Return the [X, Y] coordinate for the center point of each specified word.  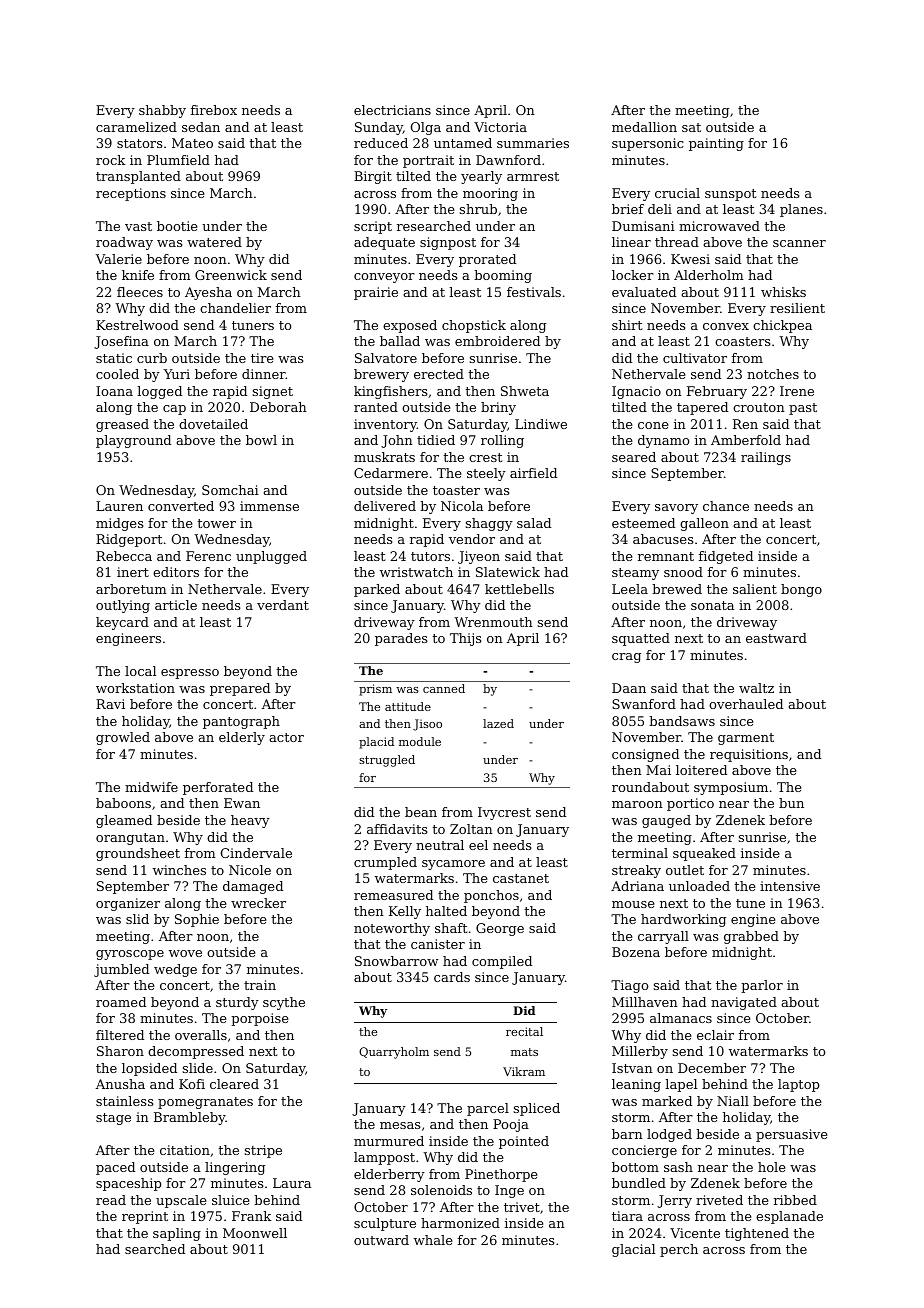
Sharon [120, 1051]
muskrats [384, 457]
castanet [521, 878]
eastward [776, 638]
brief [628, 209]
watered [214, 242]
